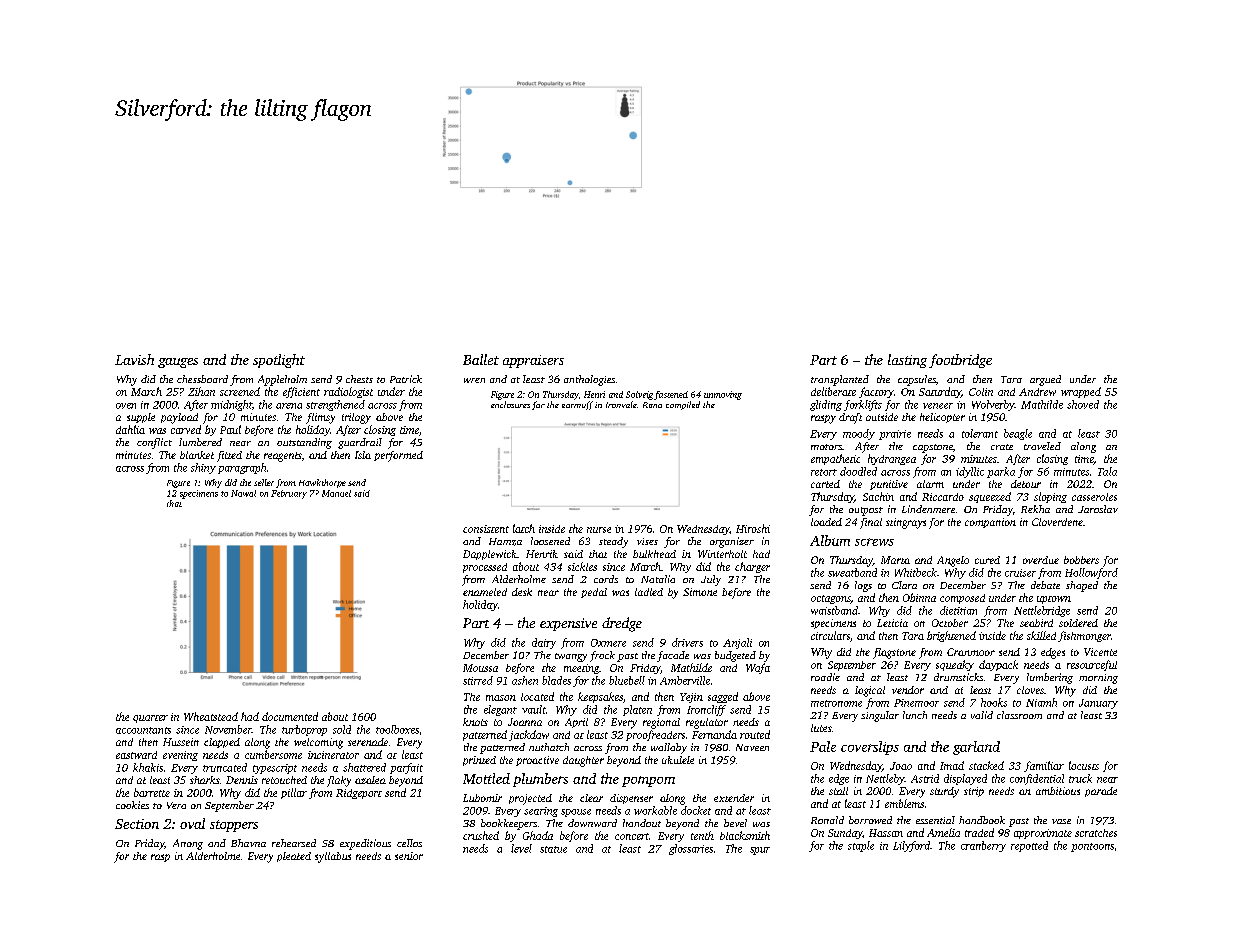  Describe the element at coordinates (760, 851) in the screenshot. I see `spur` at that location.
